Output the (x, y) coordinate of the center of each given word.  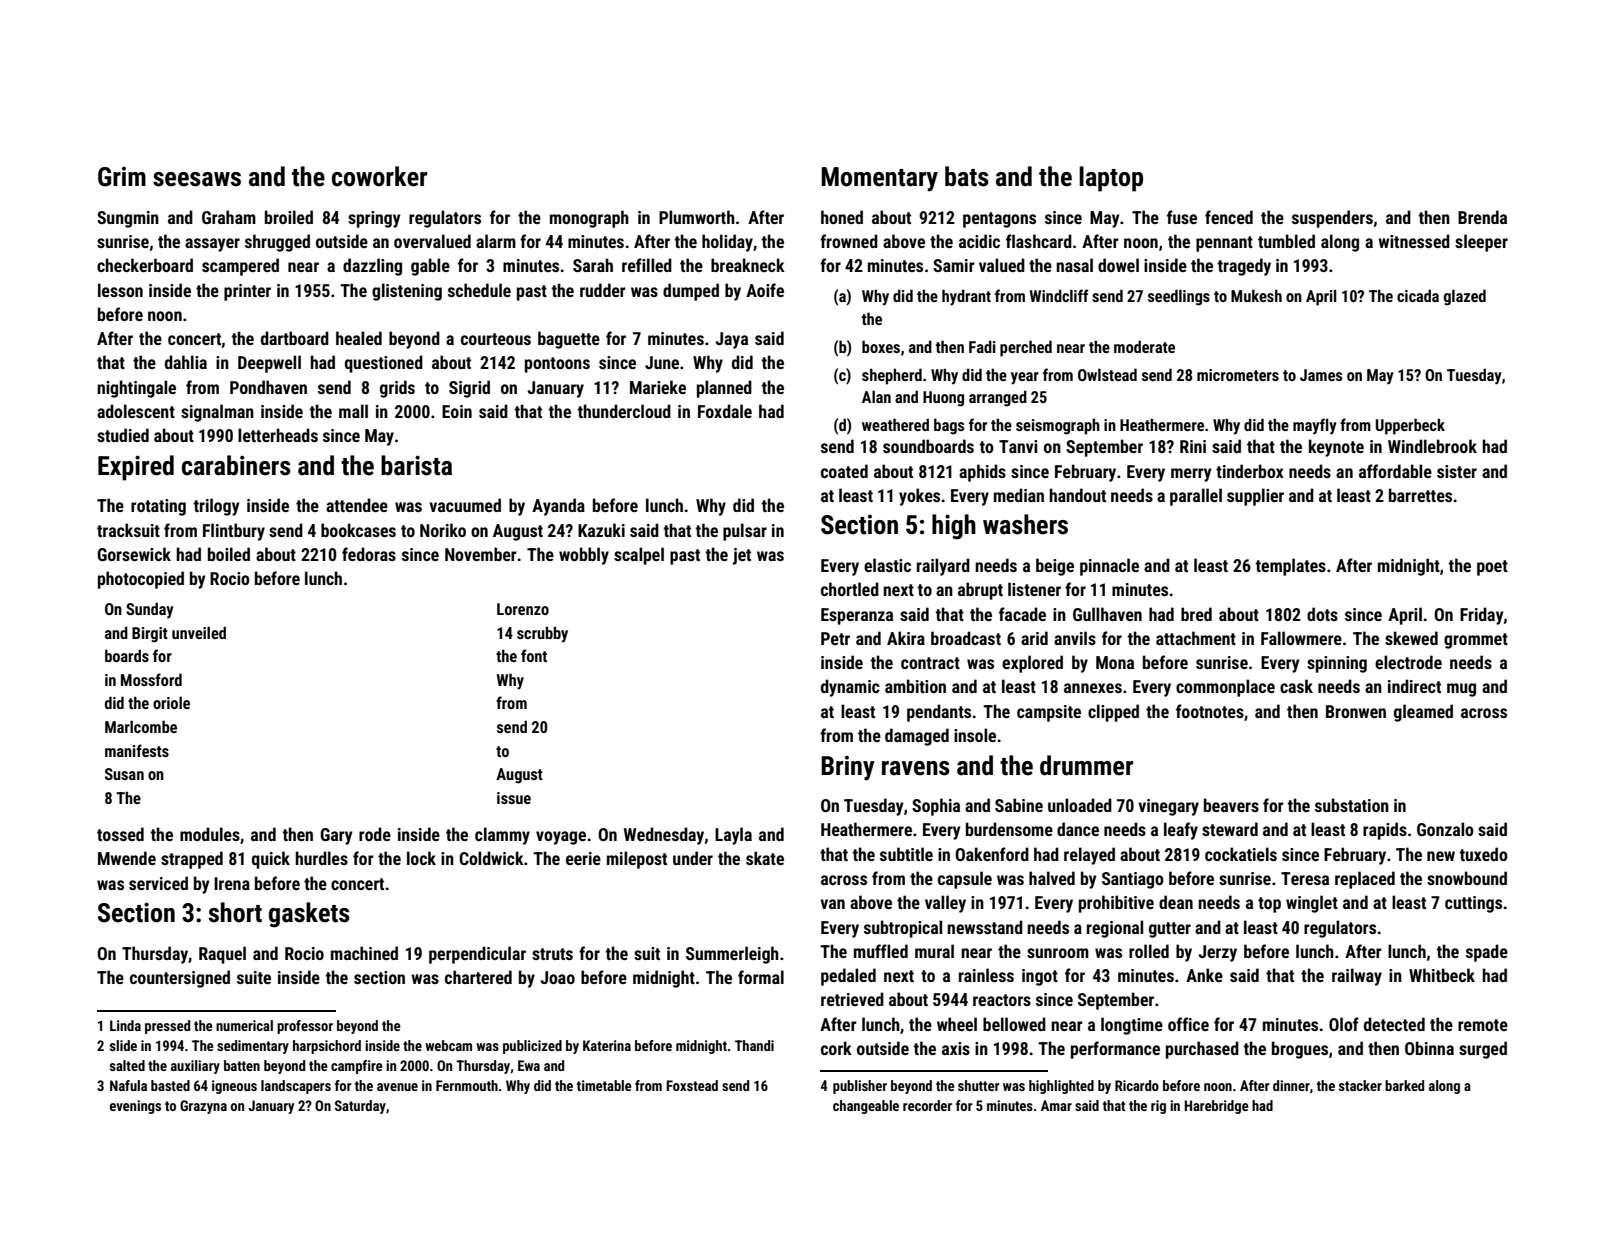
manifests (137, 750)
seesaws (197, 179)
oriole (171, 702)
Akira (906, 638)
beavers (1231, 805)
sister (1457, 471)
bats (967, 176)
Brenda (1482, 217)
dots (1322, 614)
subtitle (906, 854)
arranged (998, 398)
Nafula (128, 1085)
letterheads (278, 435)
